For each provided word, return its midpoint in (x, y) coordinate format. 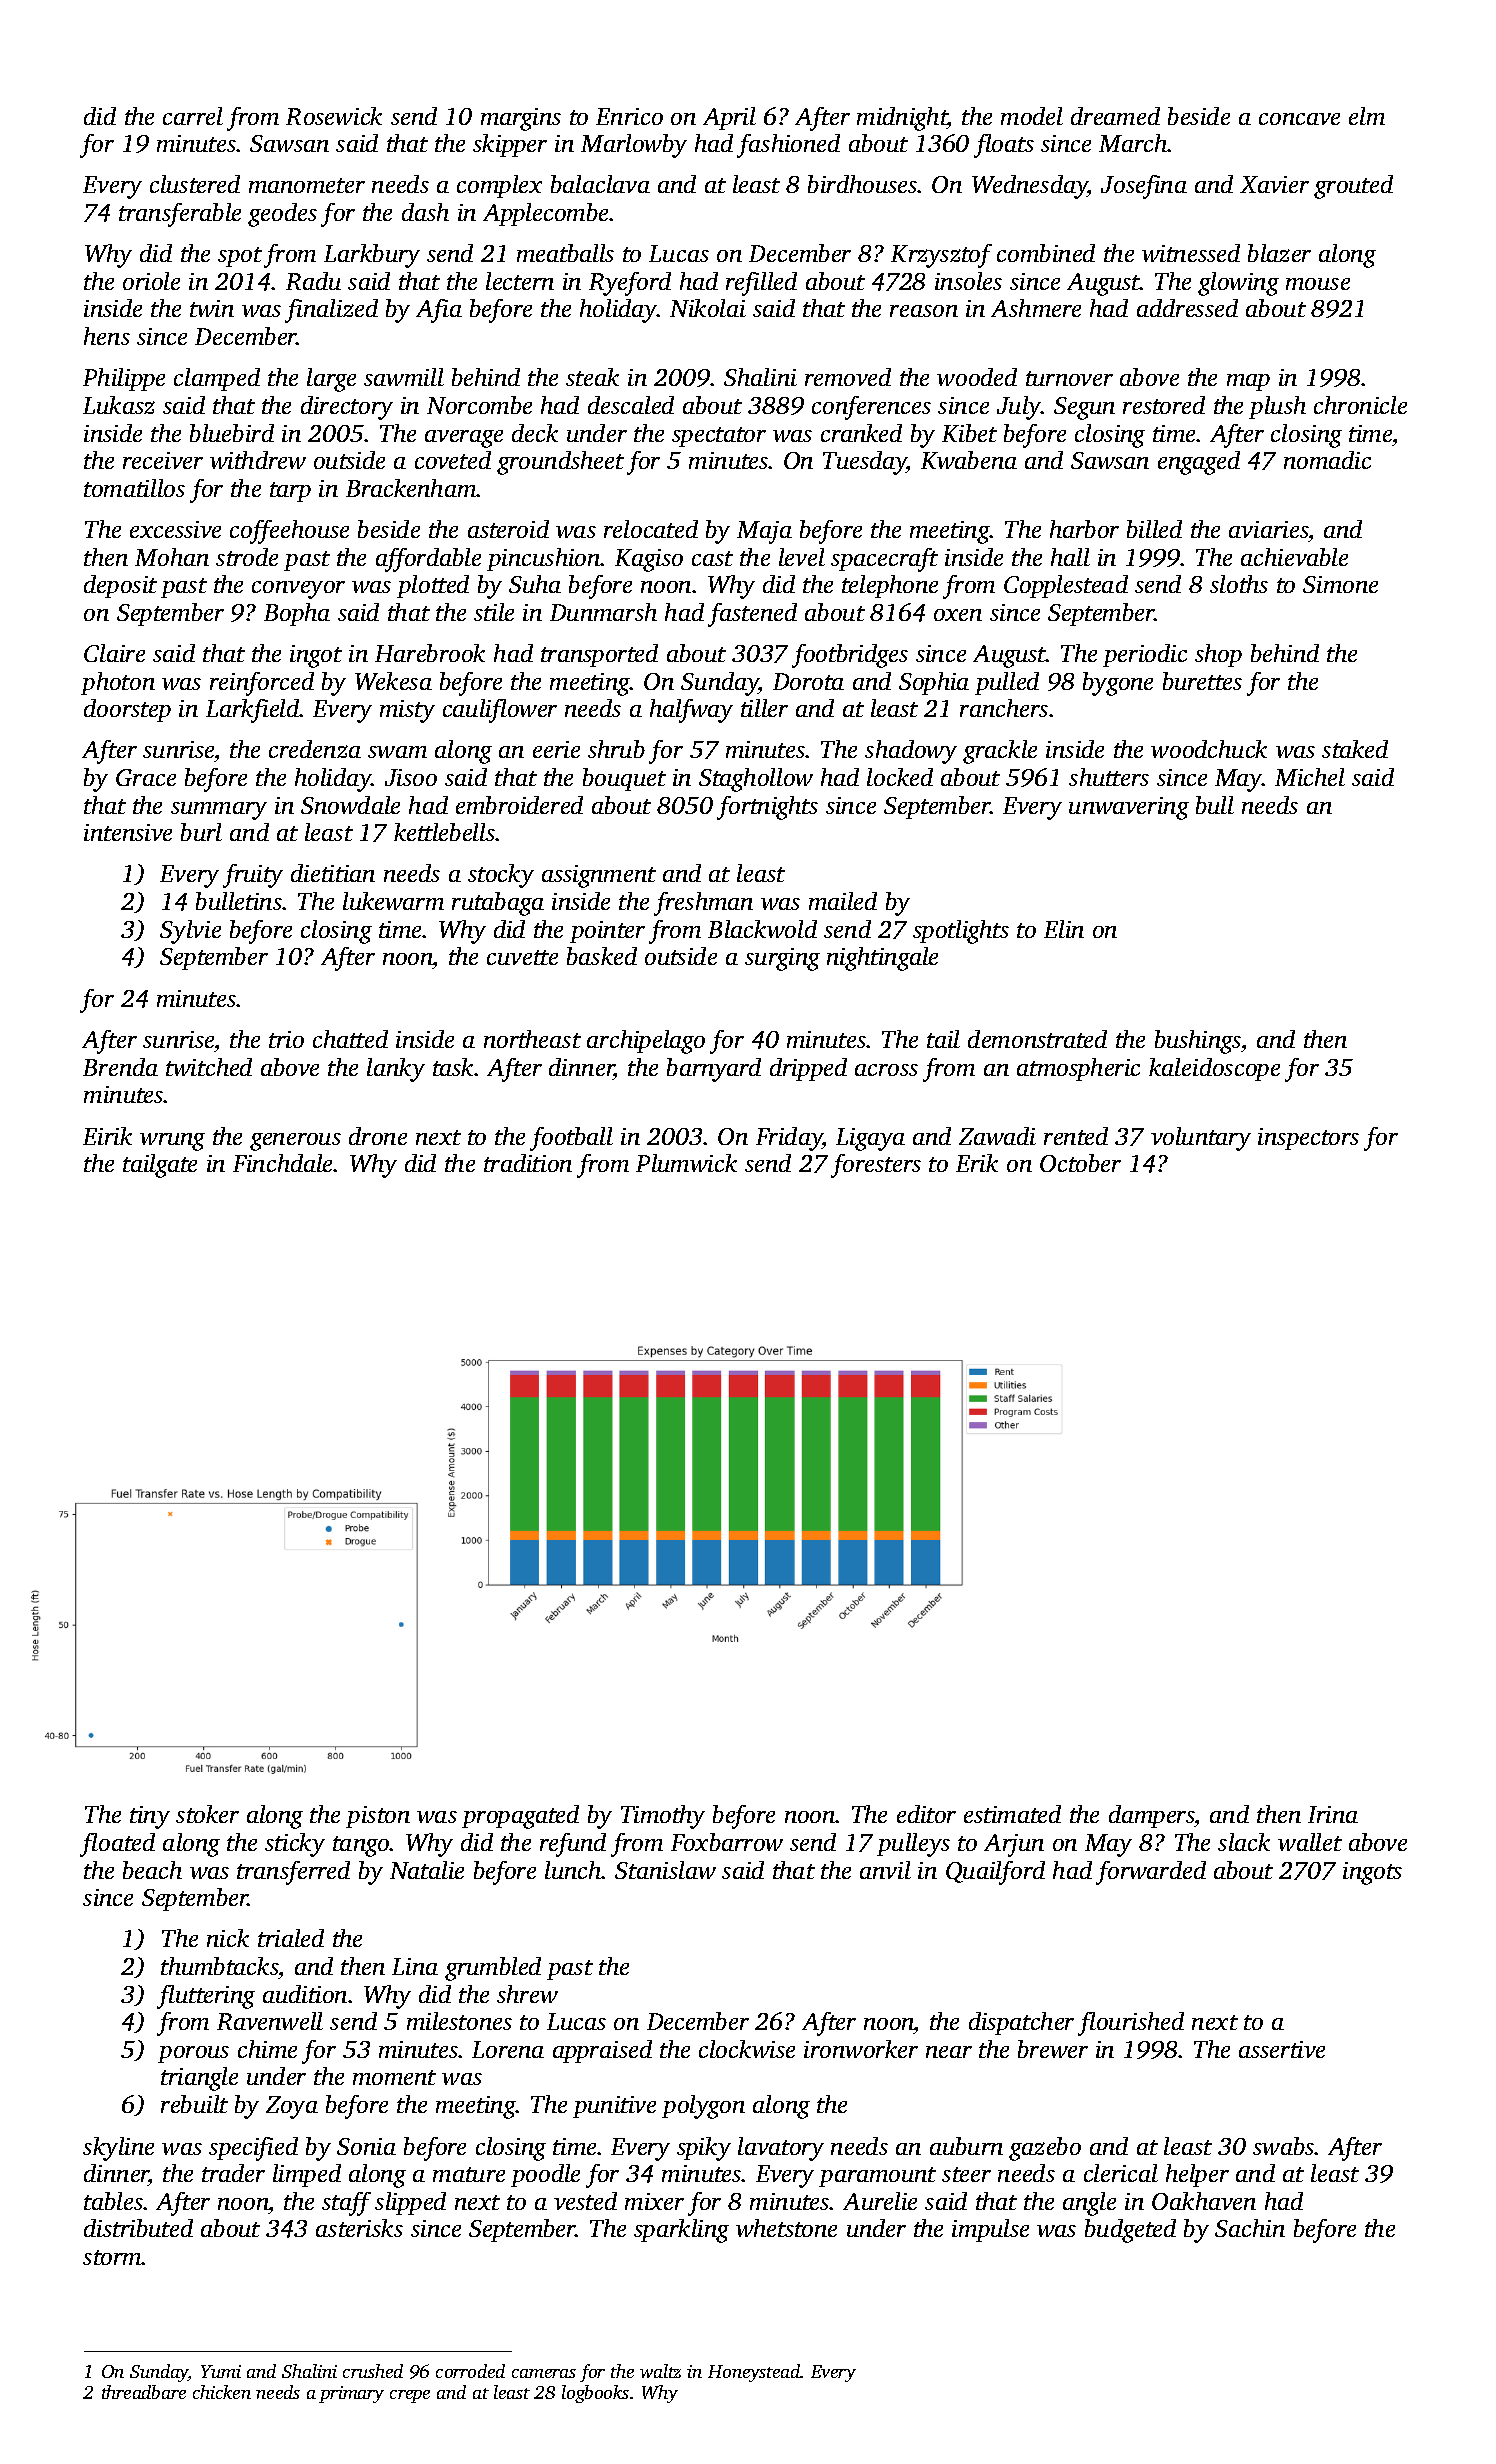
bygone (1118, 684)
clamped (217, 379)
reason (924, 311)
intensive (128, 832)
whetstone (786, 2228)
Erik (977, 1163)
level (802, 557)
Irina (1333, 1814)
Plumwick (686, 1163)
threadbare (144, 2392)
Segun (1084, 408)
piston (378, 1817)
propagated (520, 1817)
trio (286, 1039)
